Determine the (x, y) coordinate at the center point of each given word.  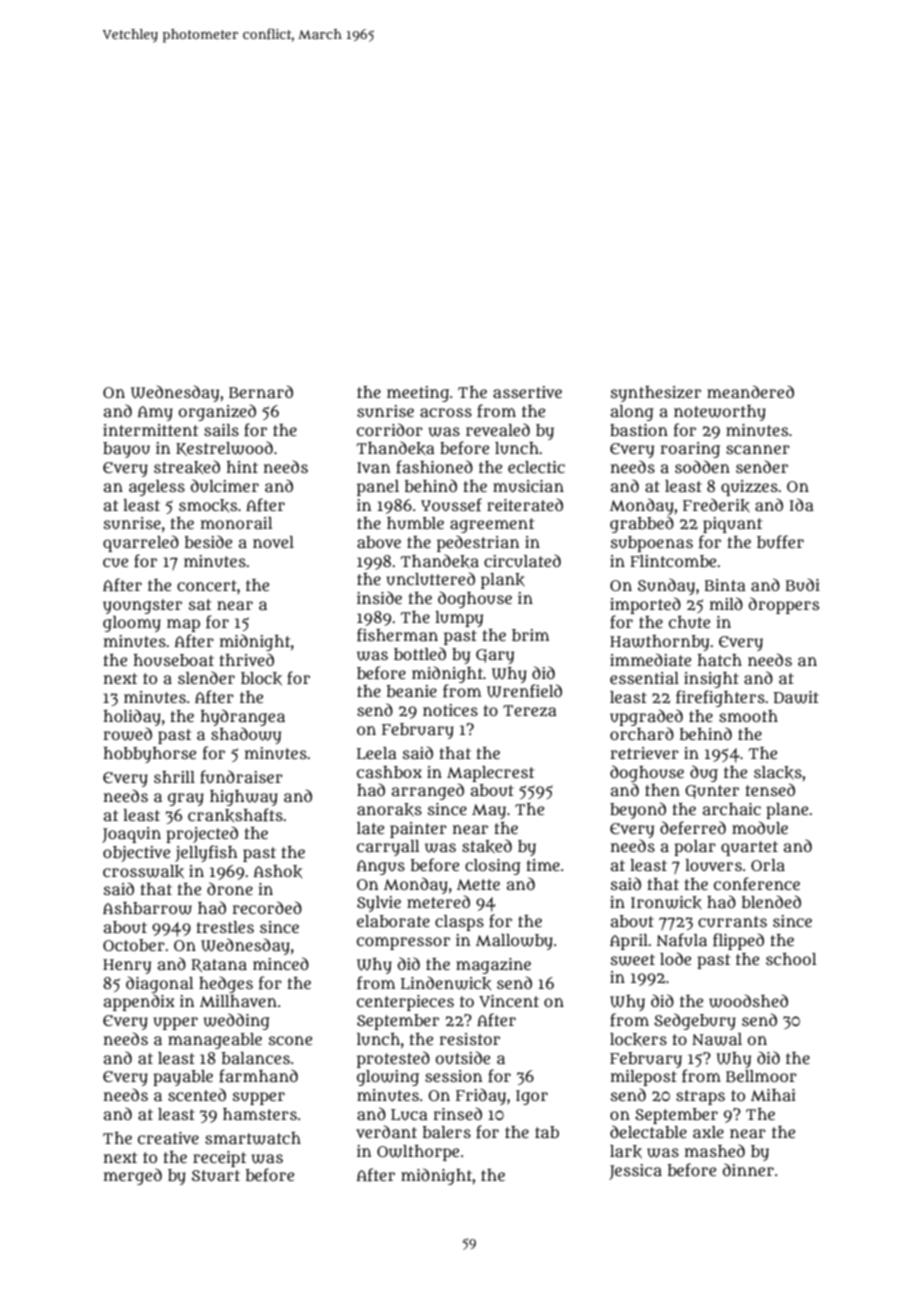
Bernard (261, 391)
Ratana (219, 965)
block (261, 679)
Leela (377, 753)
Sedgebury (695, 1021)
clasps (459, 923)
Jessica (635, 1172)
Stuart (216, 1176)
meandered (750, 391)
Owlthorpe (418, 1153)
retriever (644, 753)
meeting (418, 394)
